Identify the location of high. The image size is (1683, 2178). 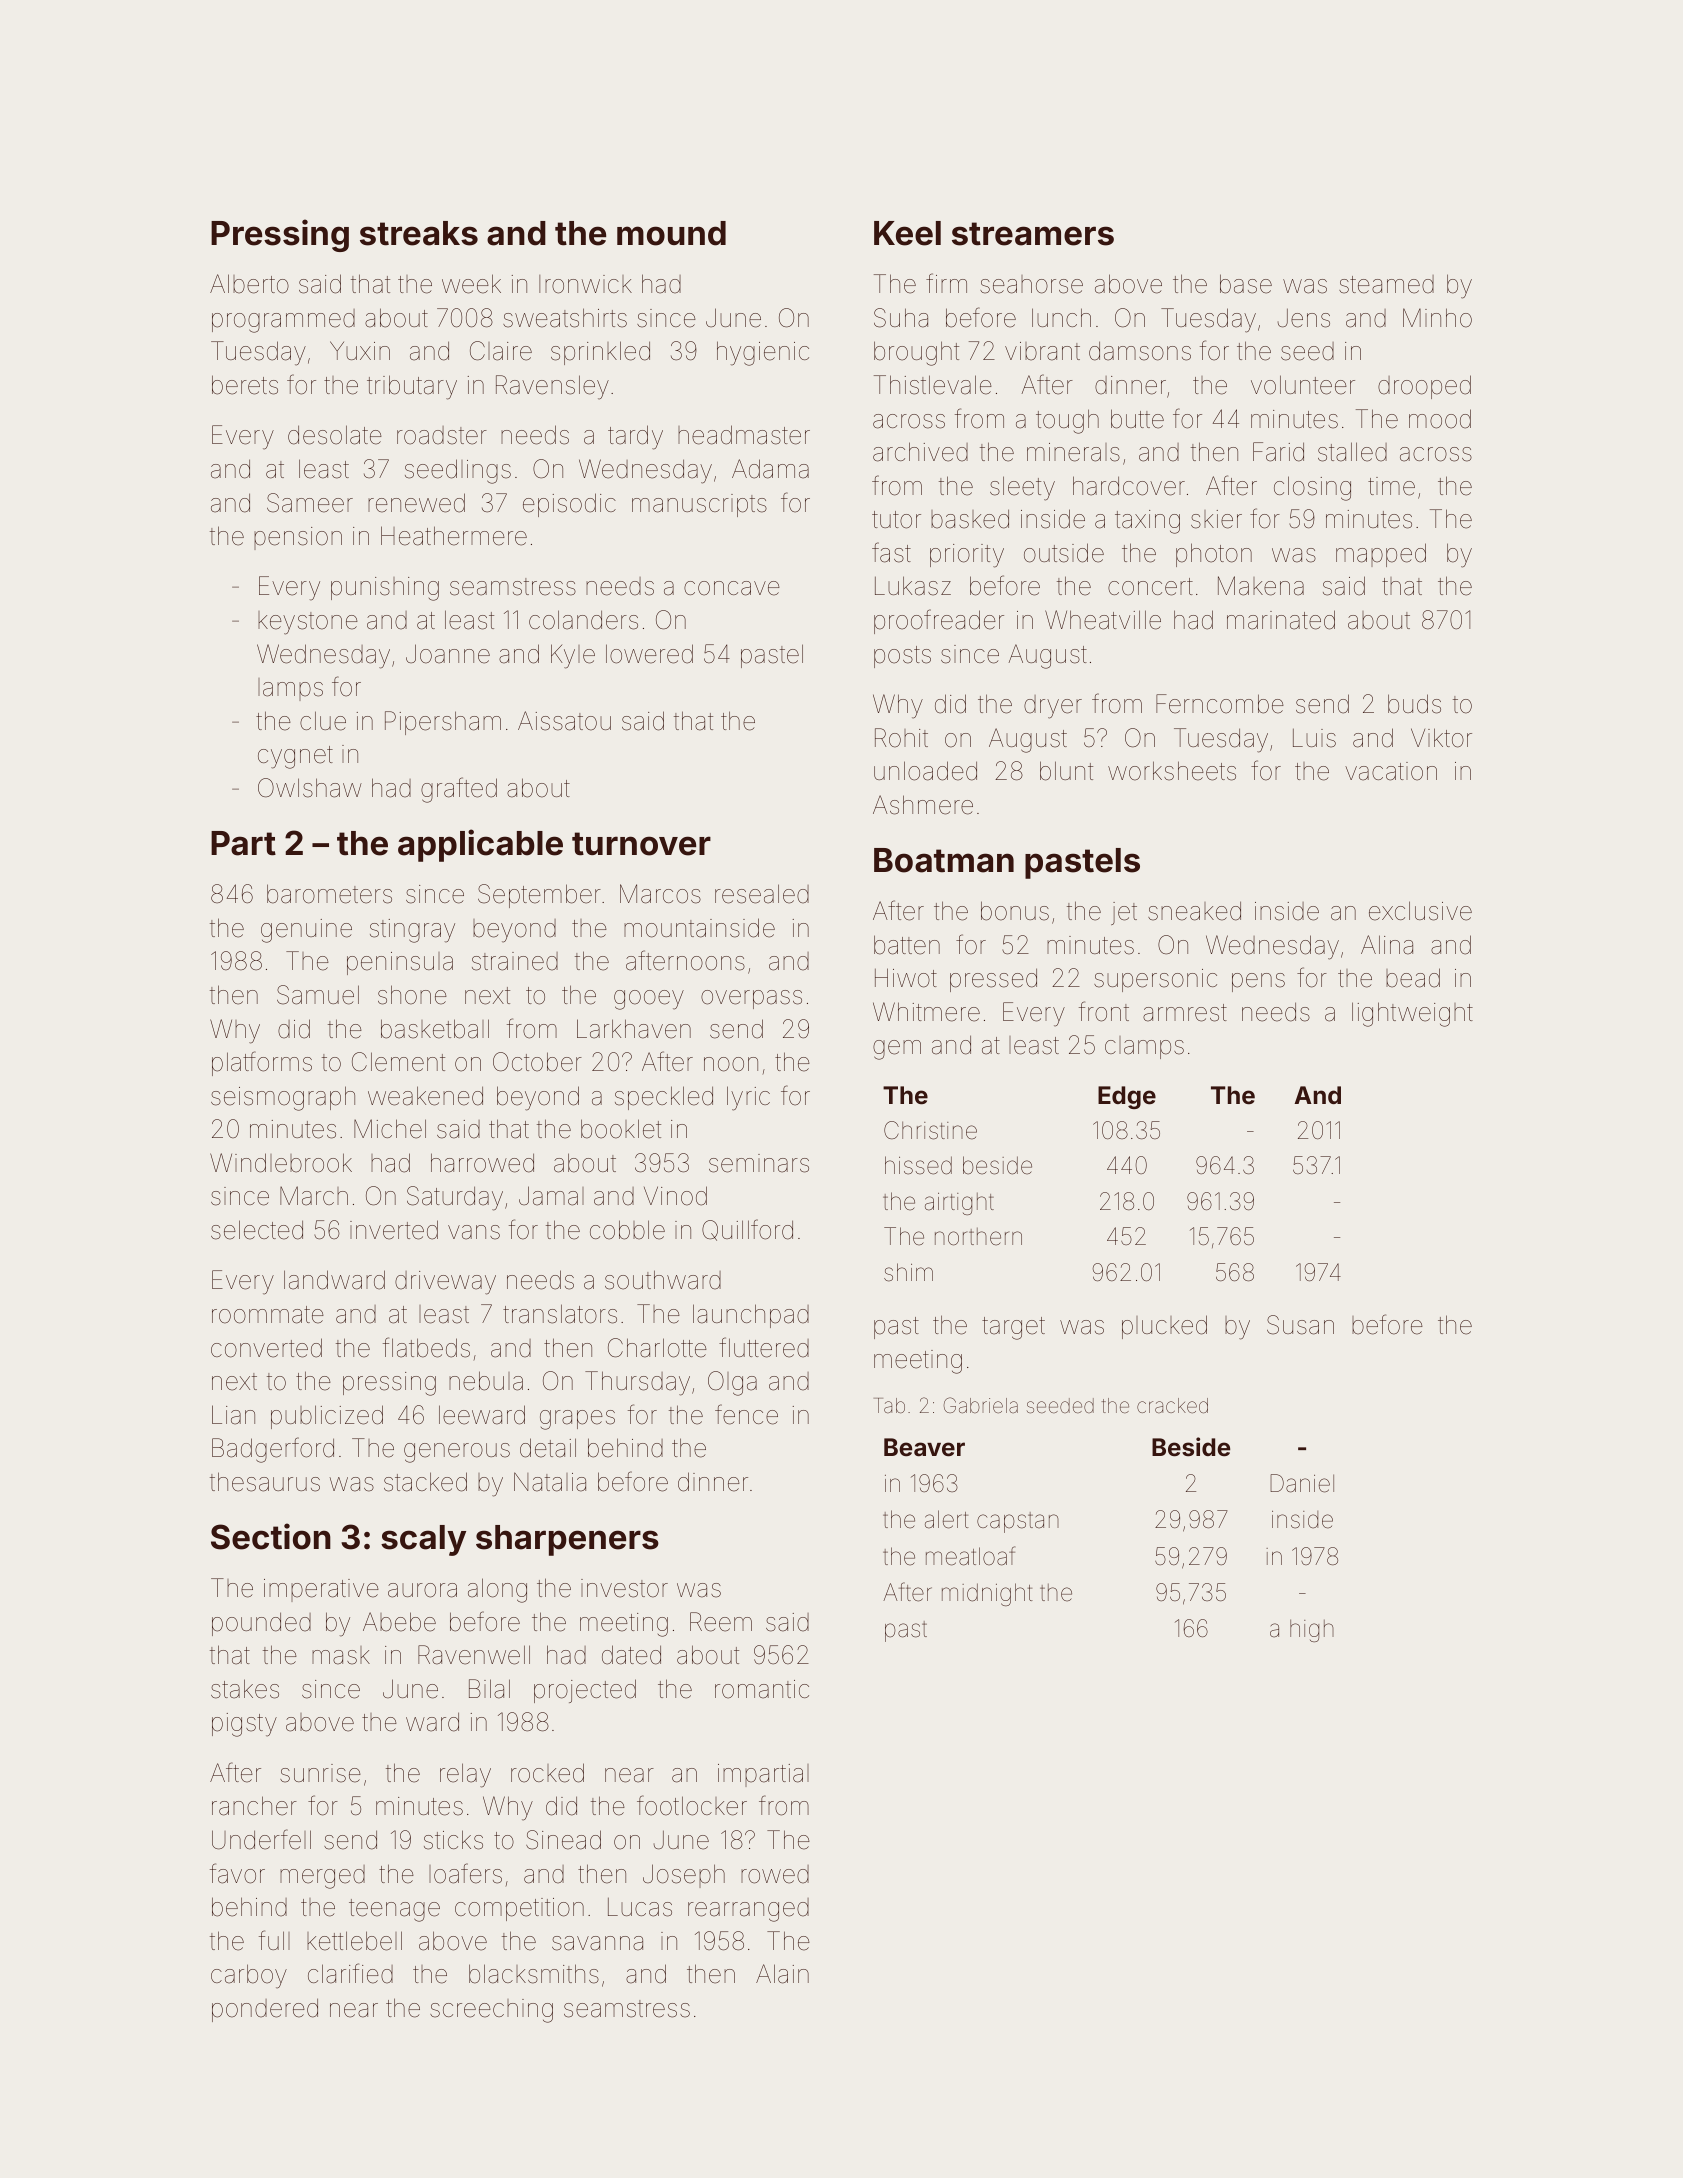
(1312, 1631).
